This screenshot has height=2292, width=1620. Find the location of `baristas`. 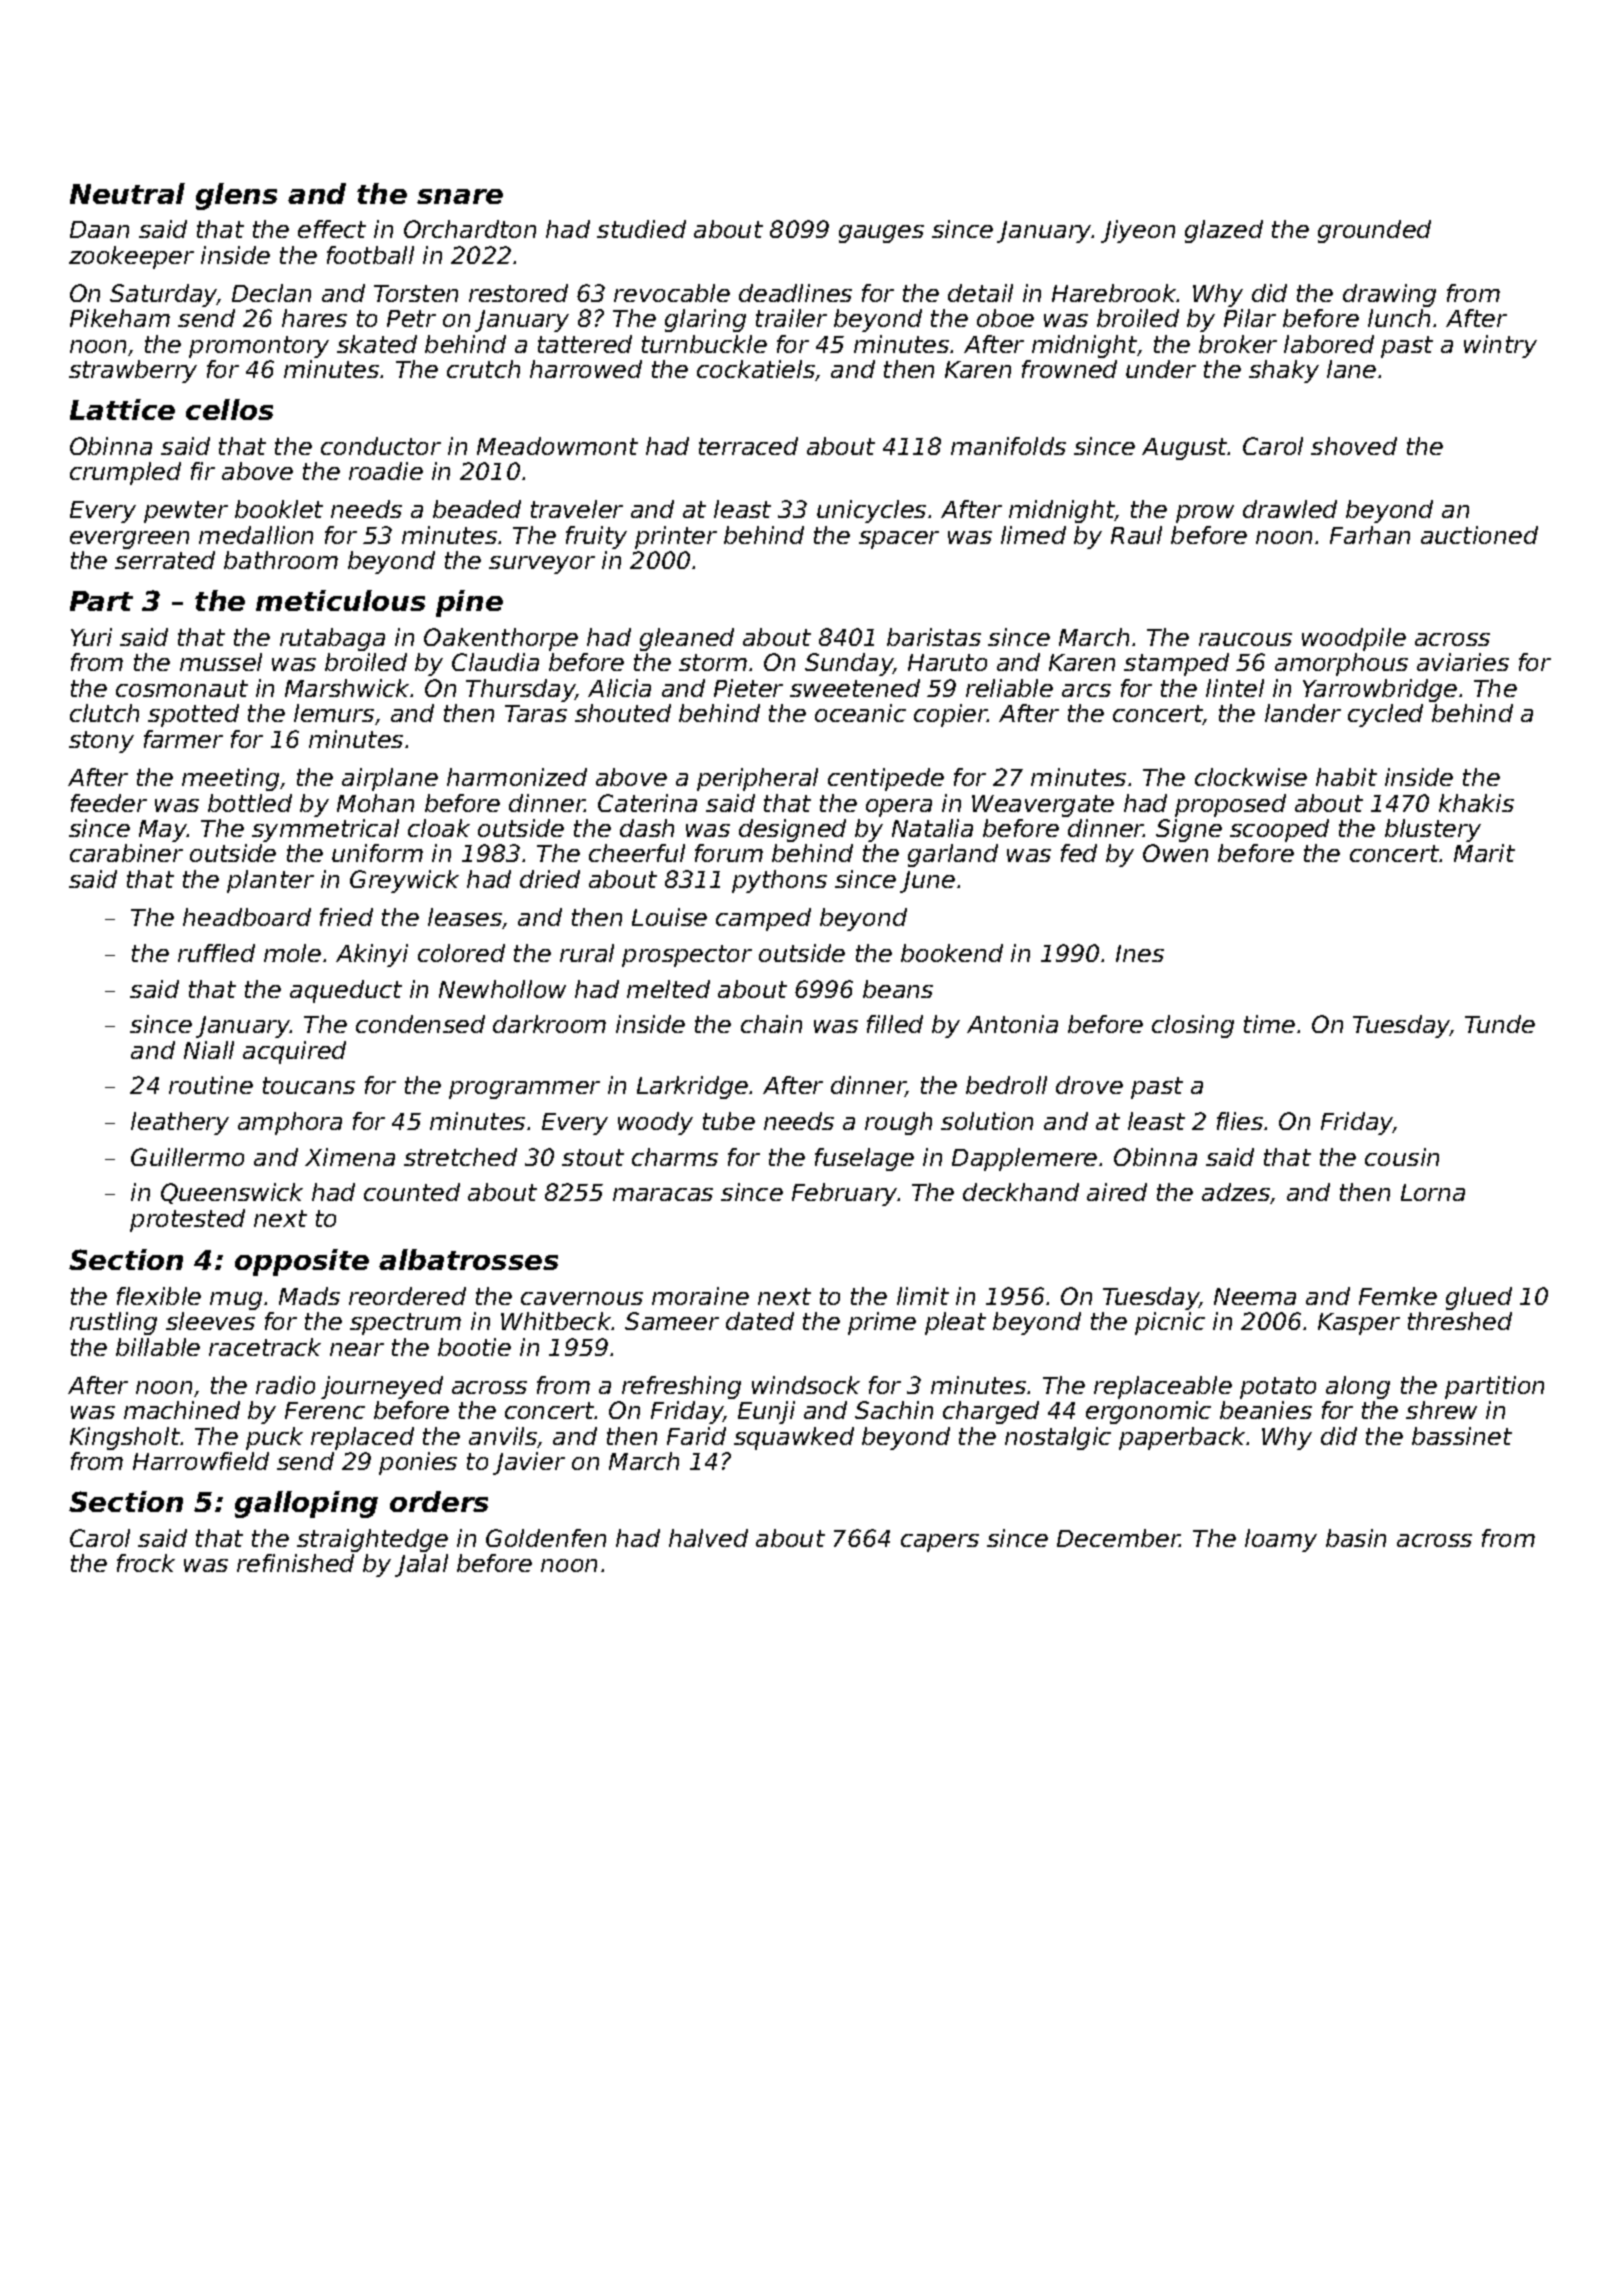

baristas is located at coordinates (934, 637).
